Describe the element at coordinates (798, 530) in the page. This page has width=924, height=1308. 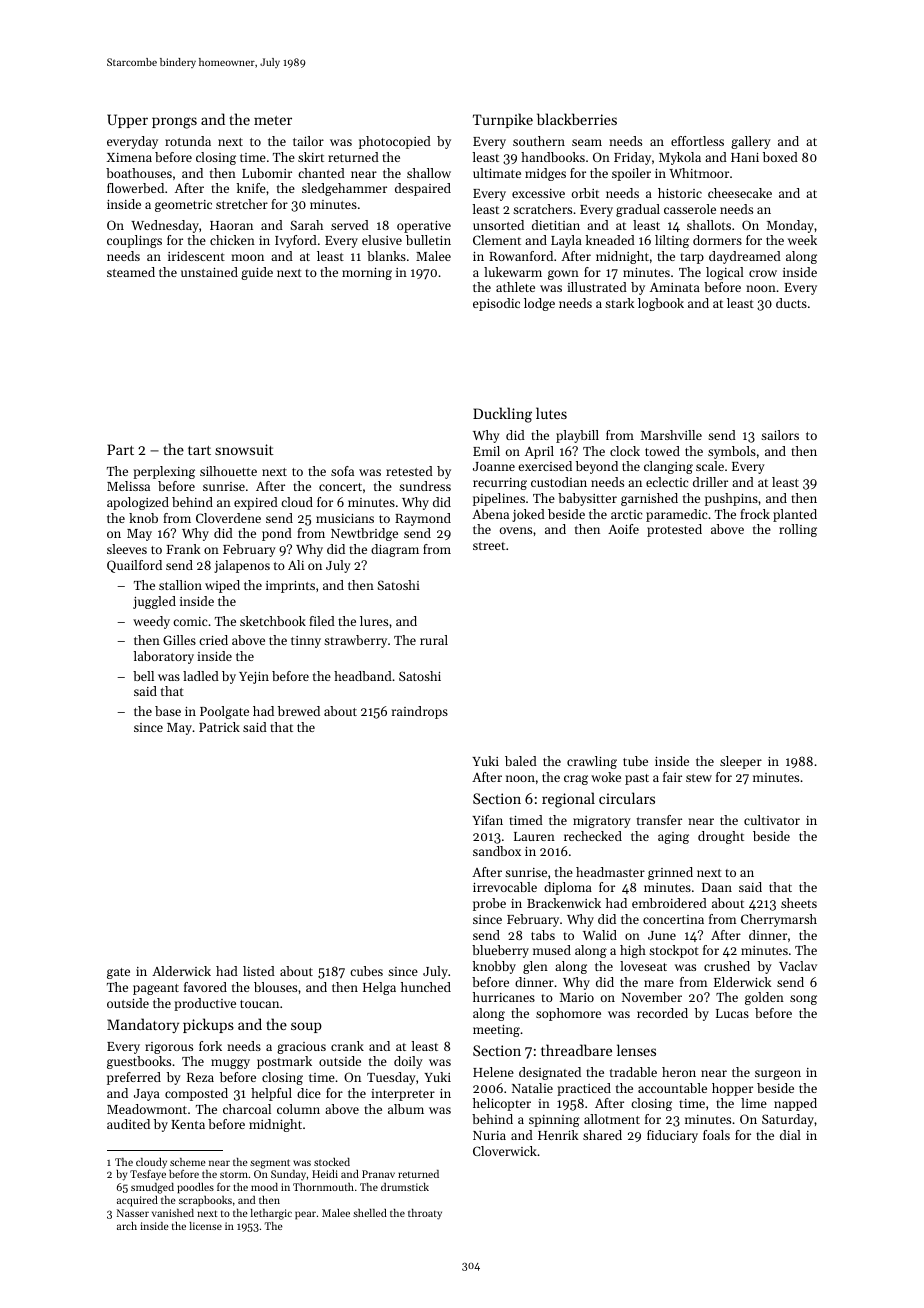
I see `rolling` at that location.
